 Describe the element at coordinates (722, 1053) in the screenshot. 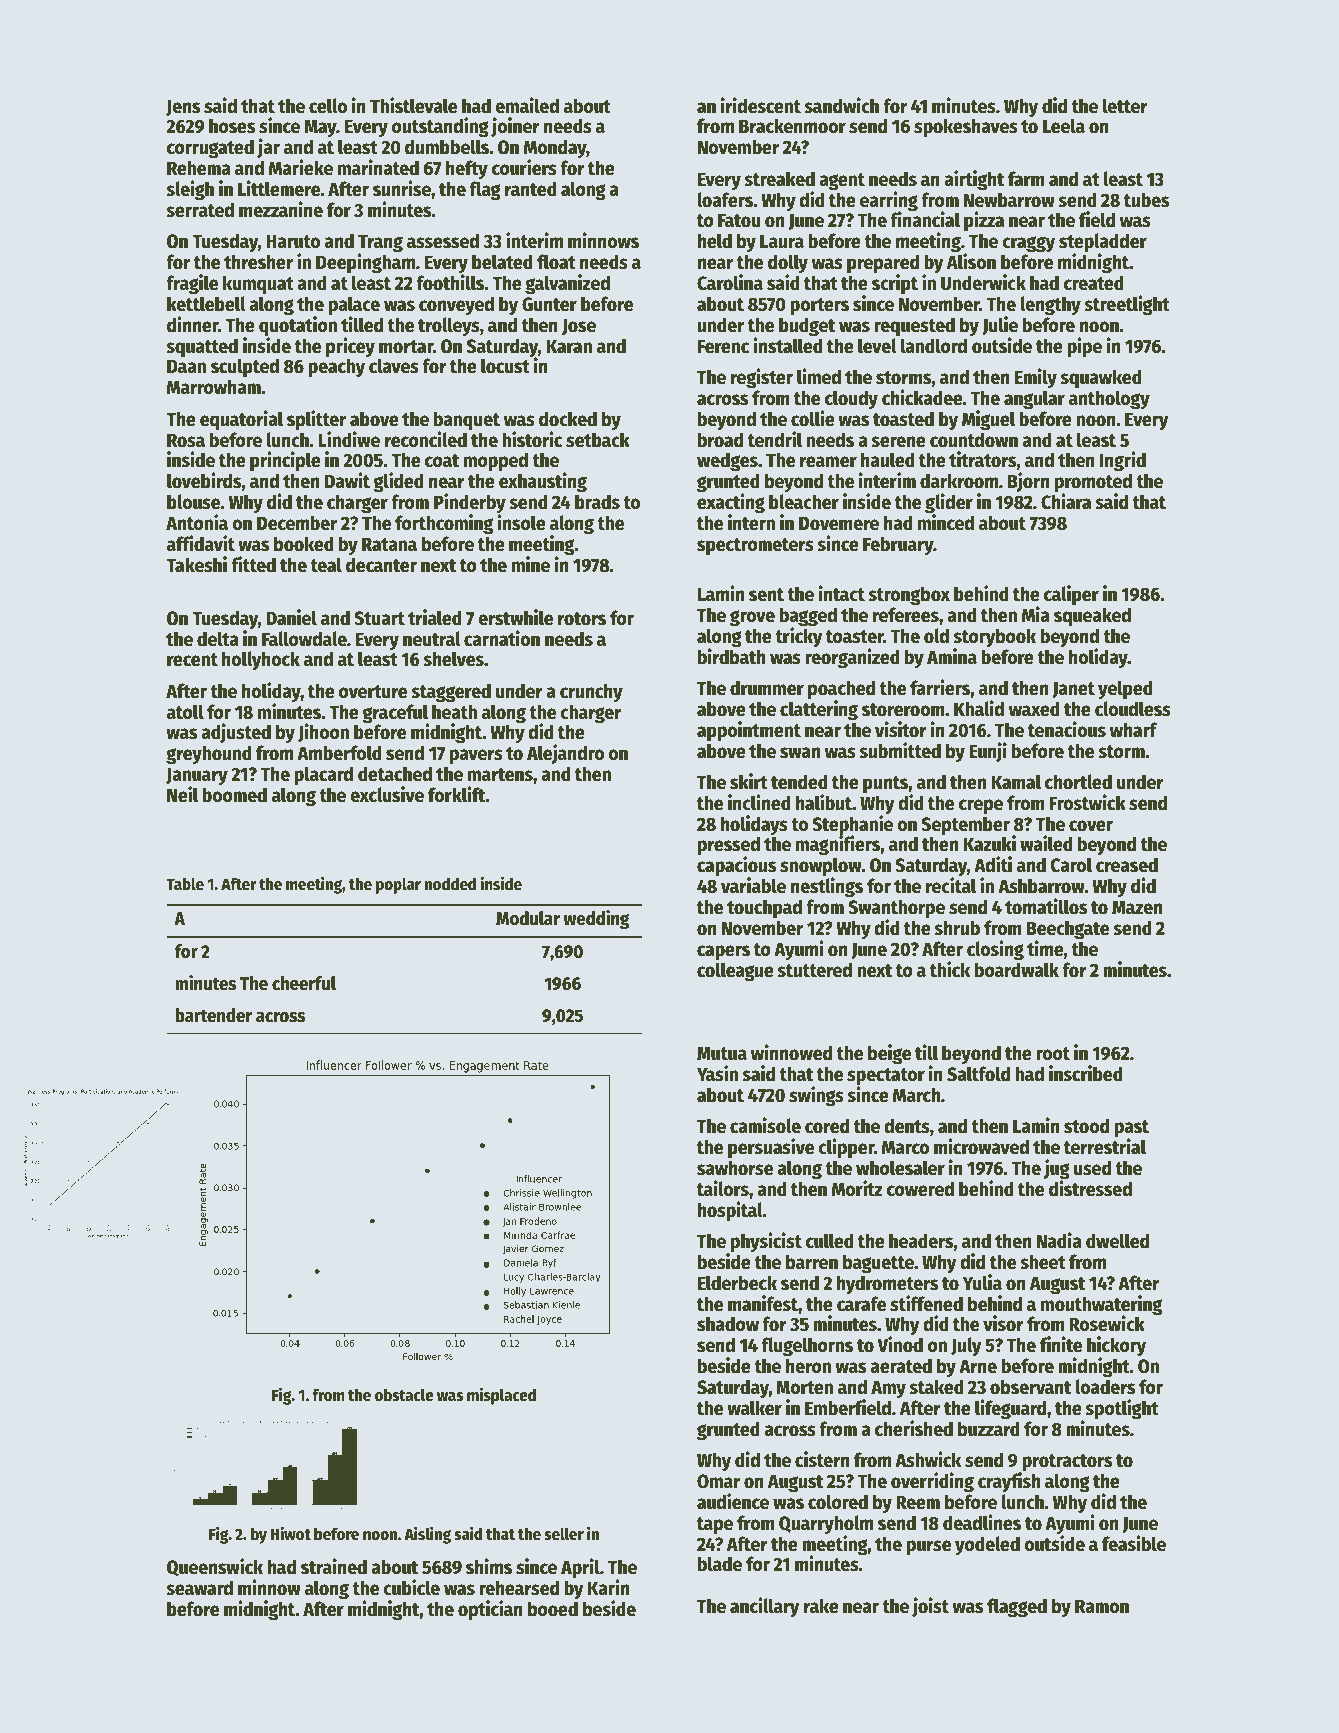

I see `Mutua` at that location.
